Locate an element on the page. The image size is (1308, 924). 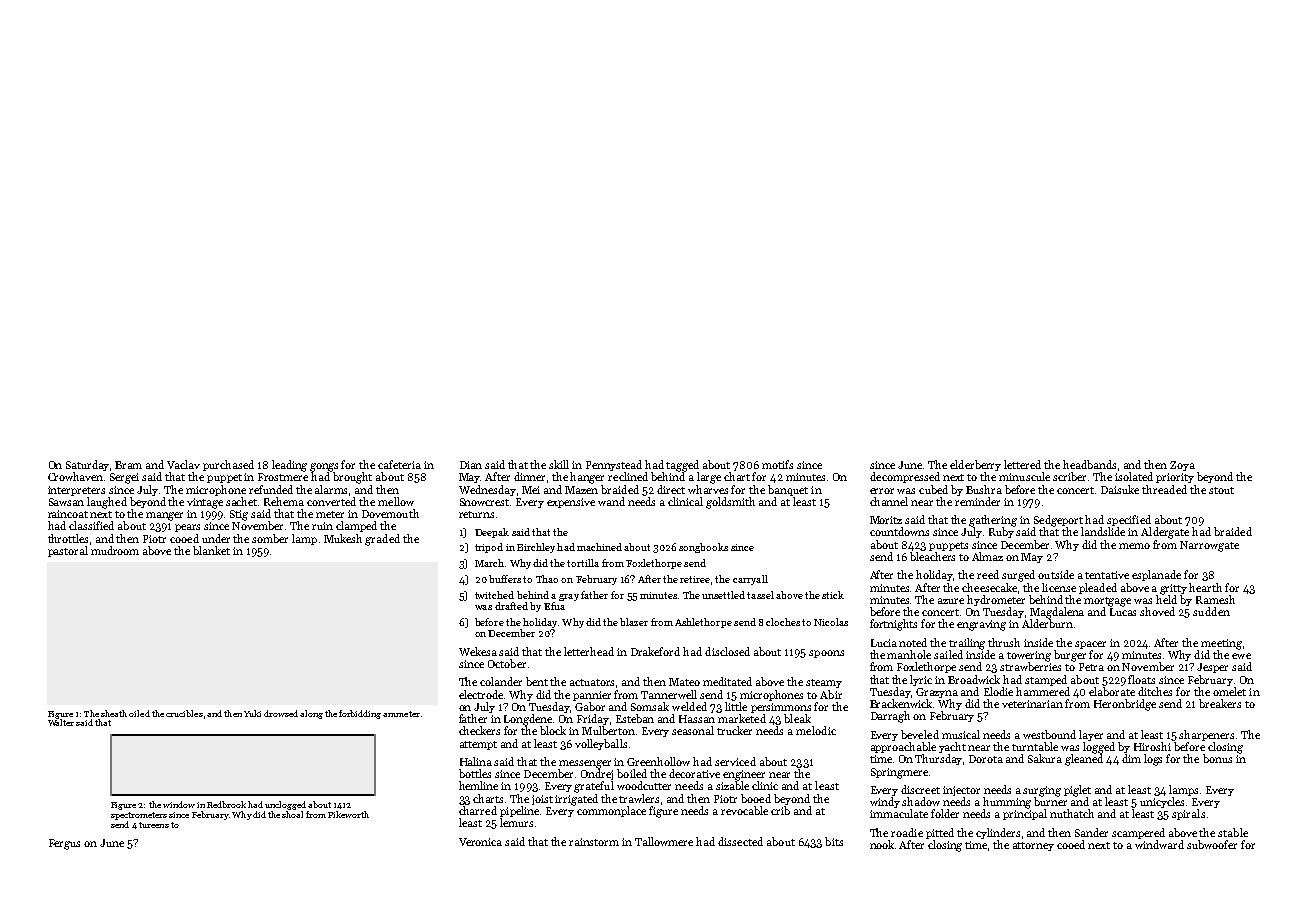
Abir is located at coordinates (831, 694).
